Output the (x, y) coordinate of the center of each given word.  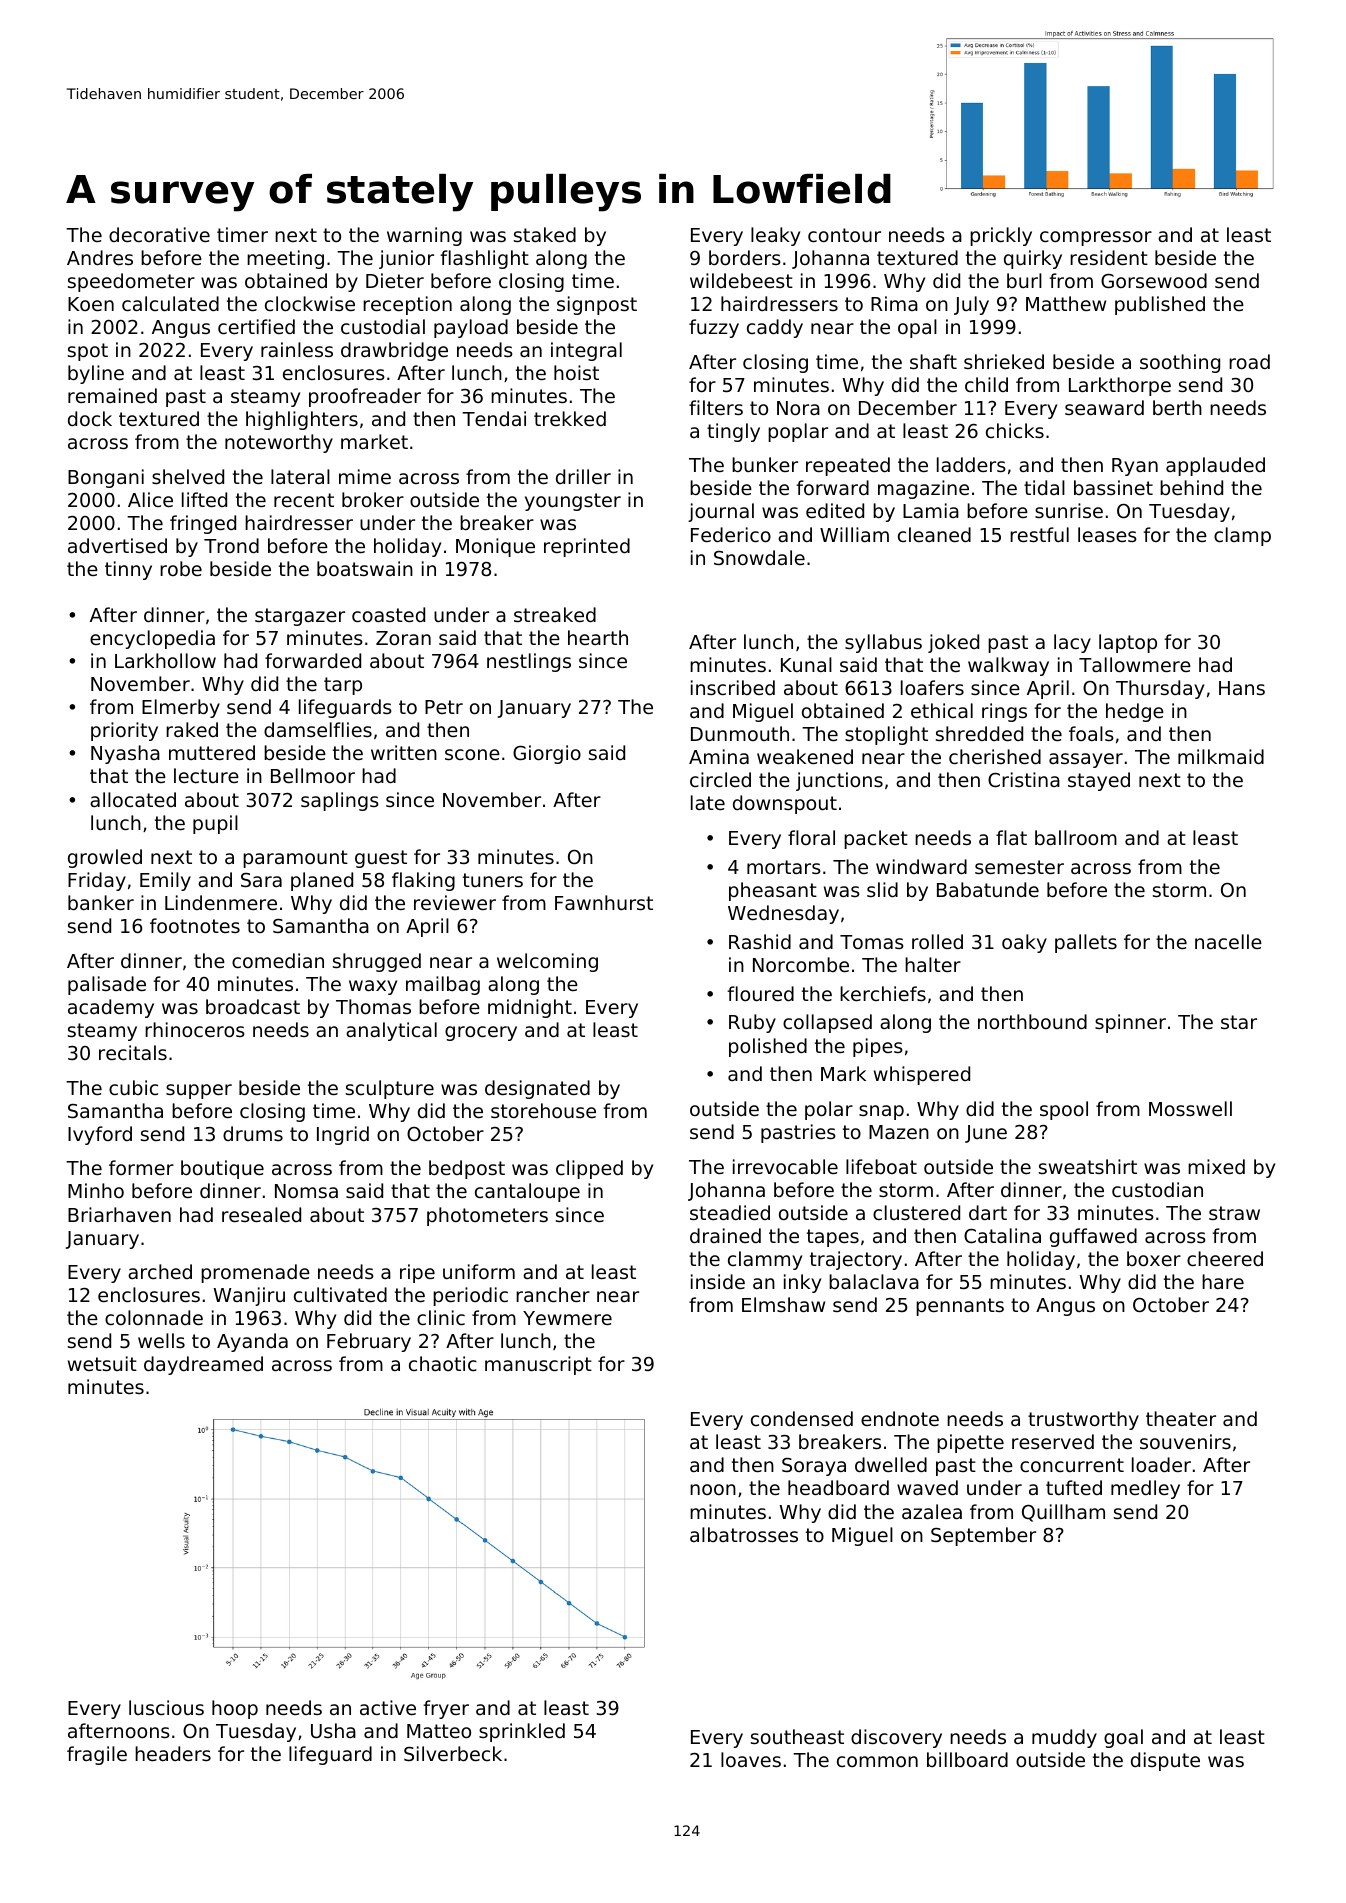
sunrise (1069, 510)
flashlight (484, 259)
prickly (1001, 236)
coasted (388, 614)
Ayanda (252, 1342)
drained (725, 1235)
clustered (916, 1212)
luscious (166, 1707)
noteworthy (279, 443)
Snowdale (759, 557)
